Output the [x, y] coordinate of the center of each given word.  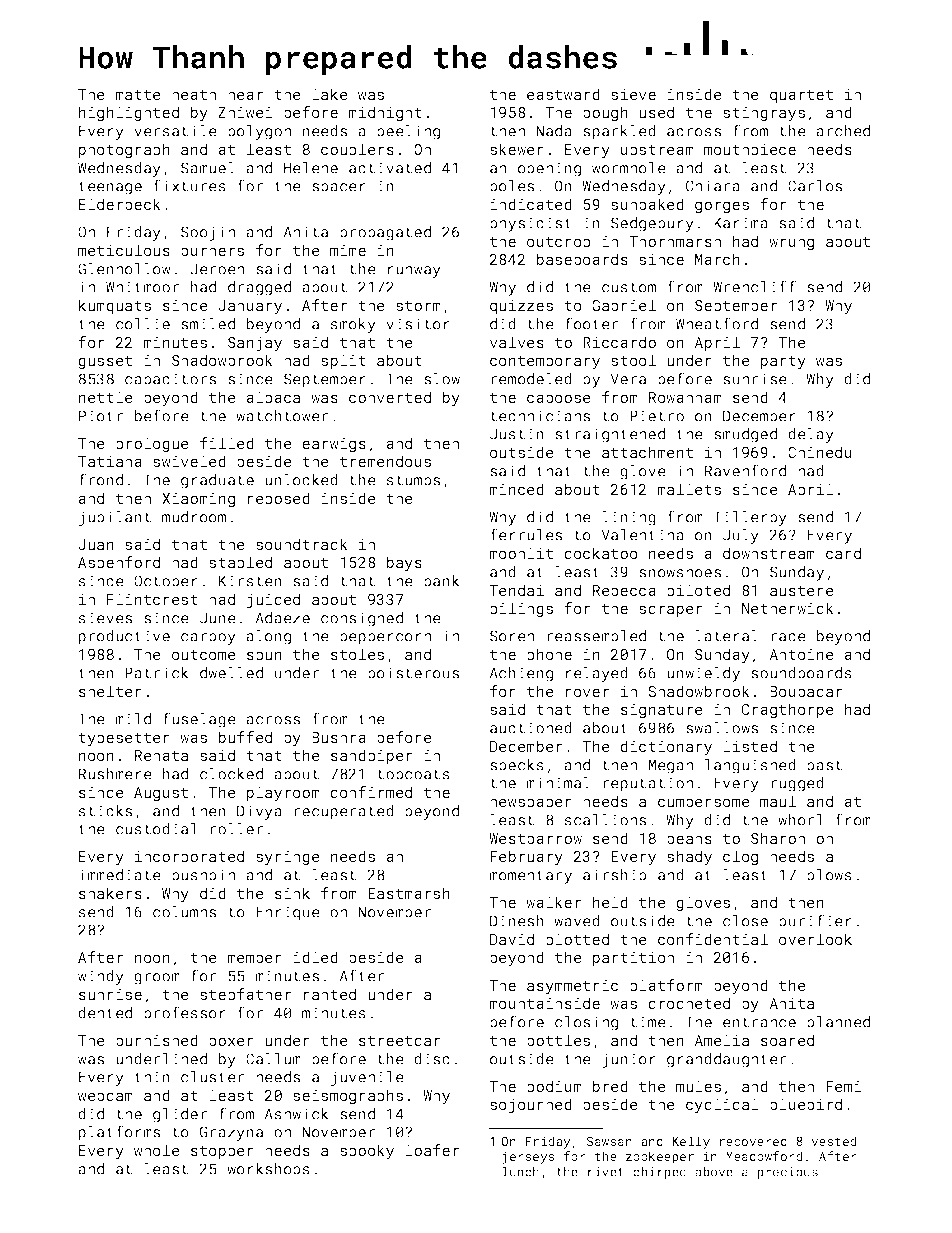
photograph [124, 150]
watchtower [282, 416]
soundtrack [302, 544]
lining [629, 518]
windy [101, 977]
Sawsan [609, 1141]
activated [390, 168]
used [656, 112]
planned [838, 1023]
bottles [558, 1040]
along [268, 637]
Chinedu [820, 452]
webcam [105, 1095]
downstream [769, 553]
